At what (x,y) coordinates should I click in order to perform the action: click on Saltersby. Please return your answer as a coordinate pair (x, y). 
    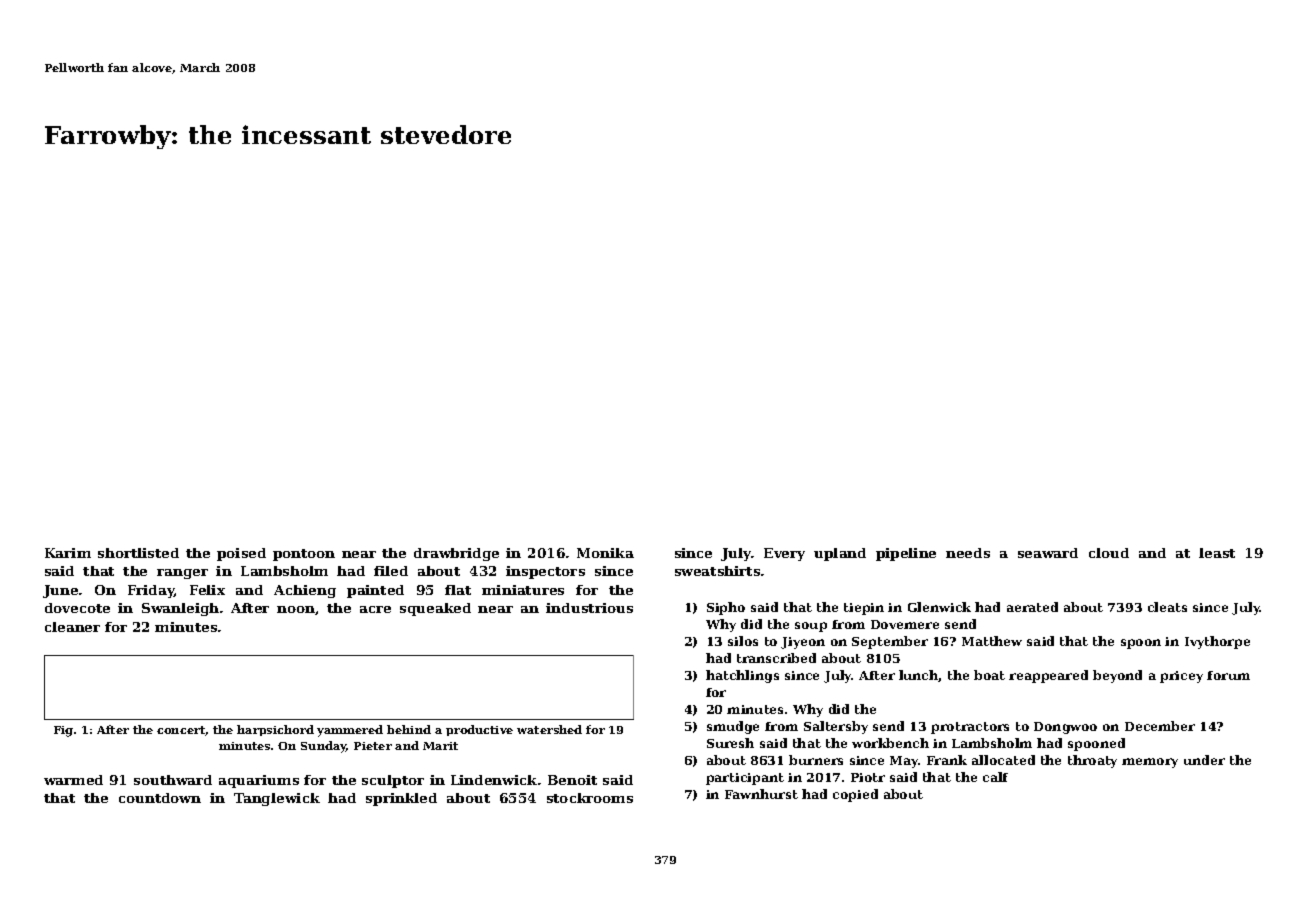
    Looking at the image, I should click on (836, 727).
